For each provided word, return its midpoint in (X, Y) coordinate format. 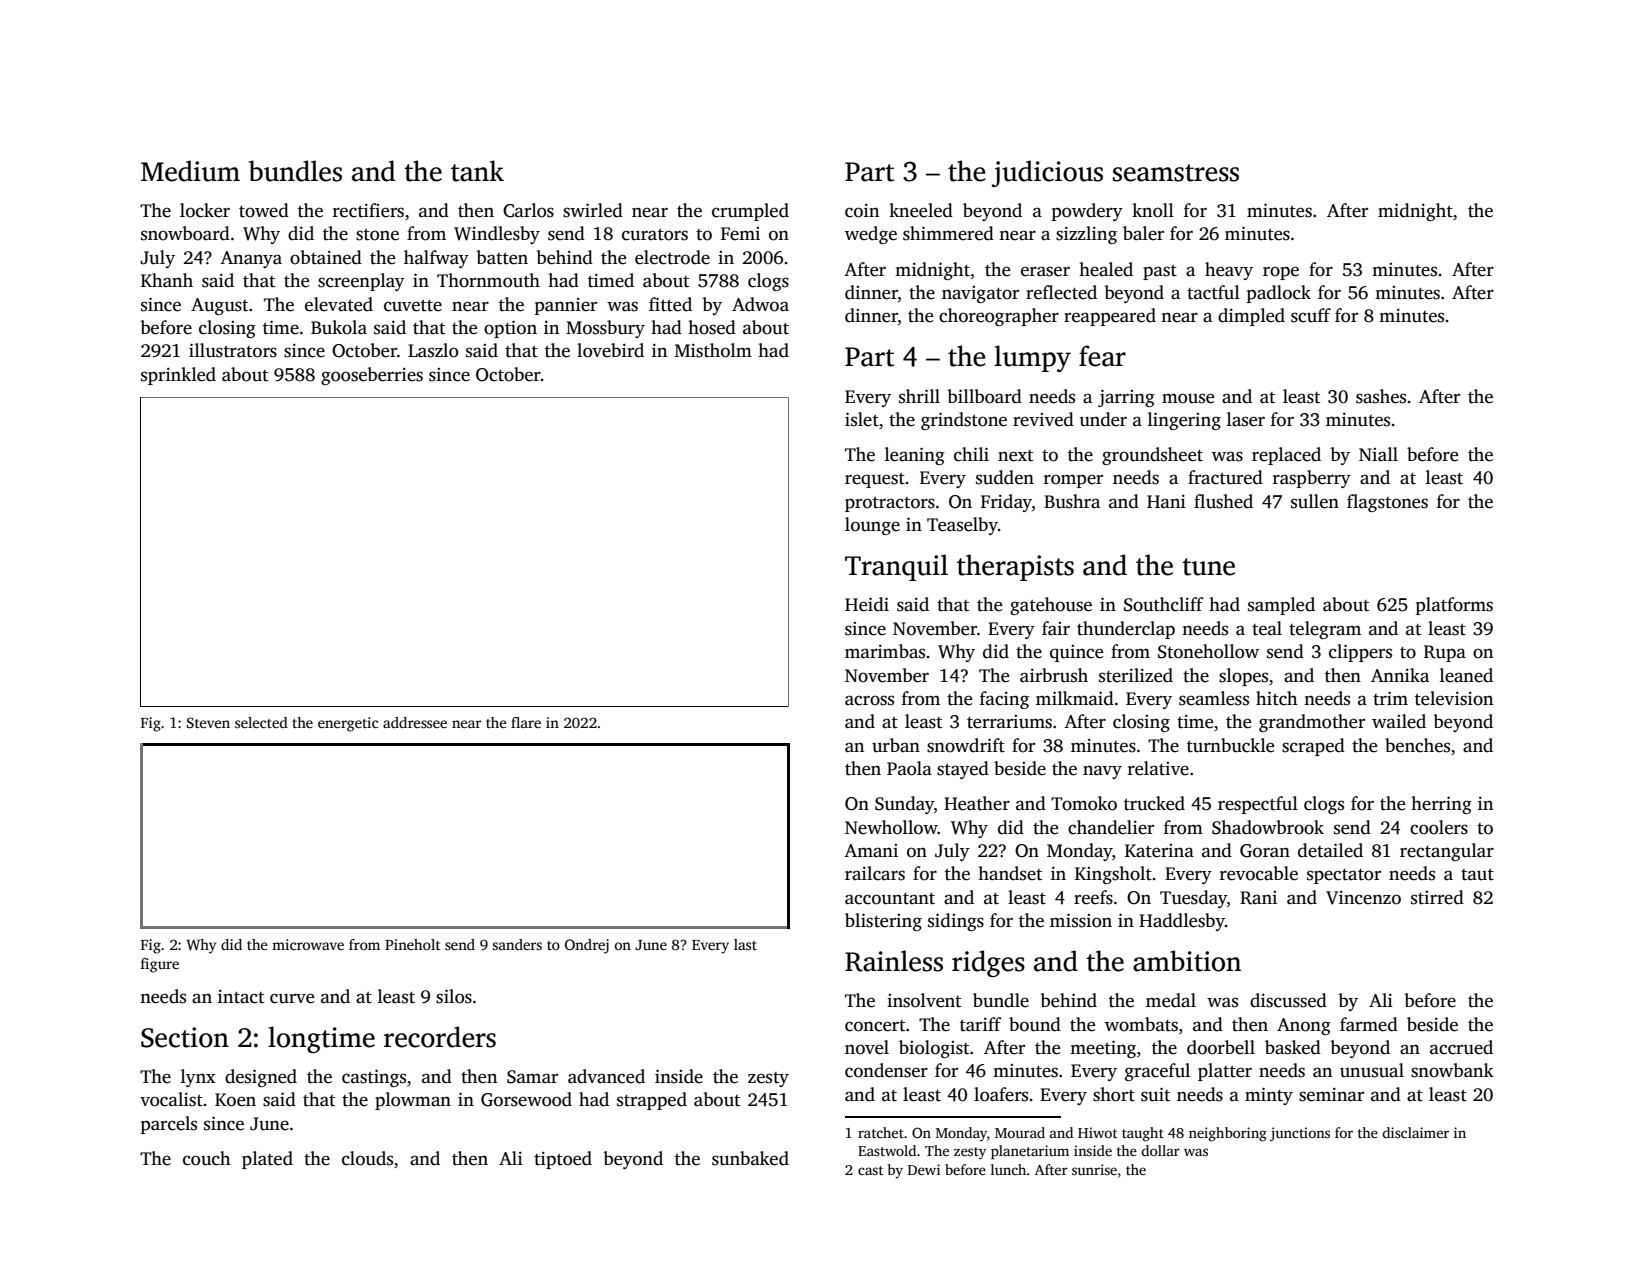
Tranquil (896, 567)
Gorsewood (526, 1099)
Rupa (1445, 653)
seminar (1331, 1094)
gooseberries (372, 376)
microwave (308, 944)
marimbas (885, 651)
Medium (190, 171)
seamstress (1176, 173)
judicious (1047, 173)
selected (261, 722)
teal (1267, 628)
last (745, 944)
